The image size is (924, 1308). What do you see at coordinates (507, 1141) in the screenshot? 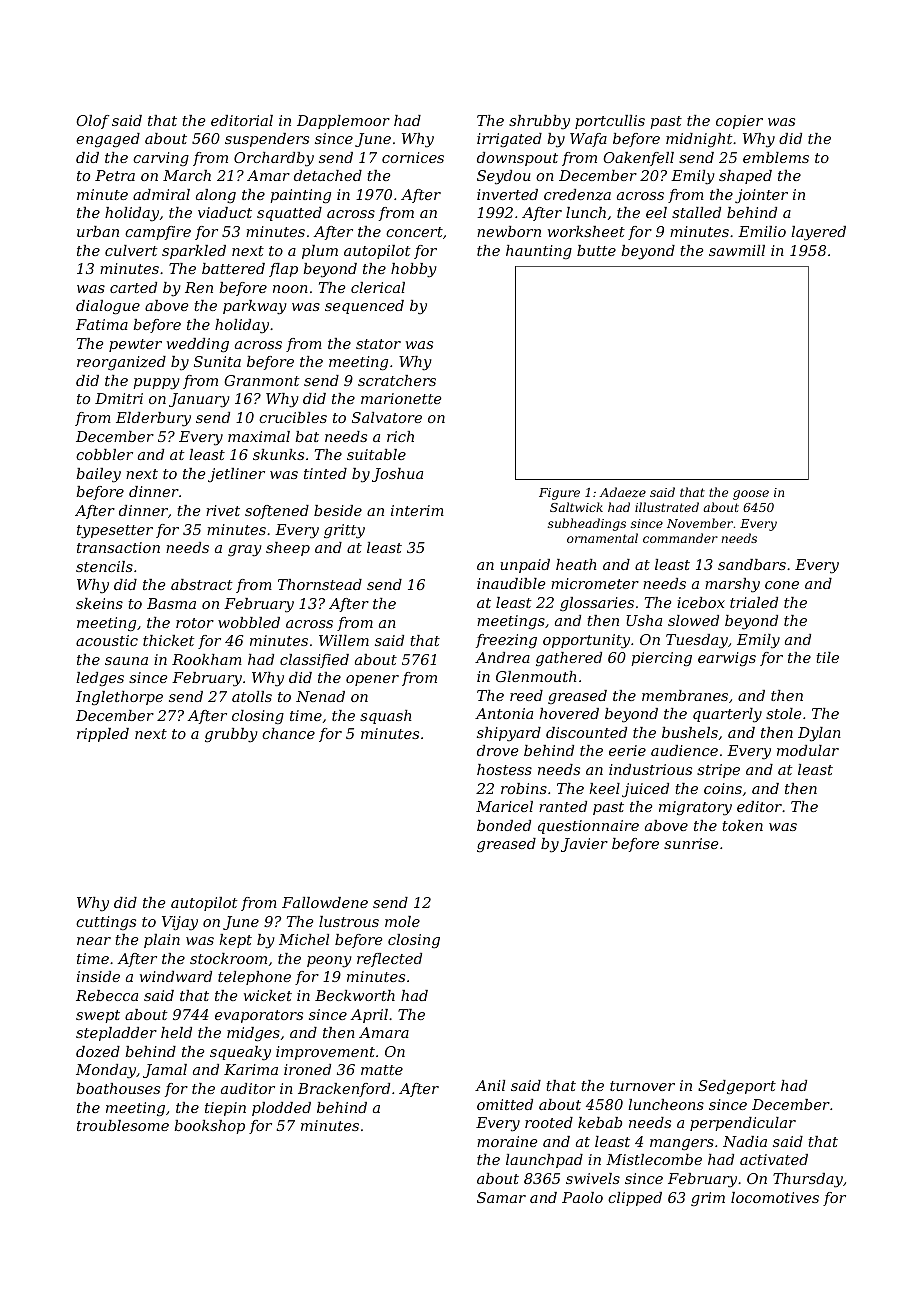
I see `moraine` at bounding box center [507, 1141].
